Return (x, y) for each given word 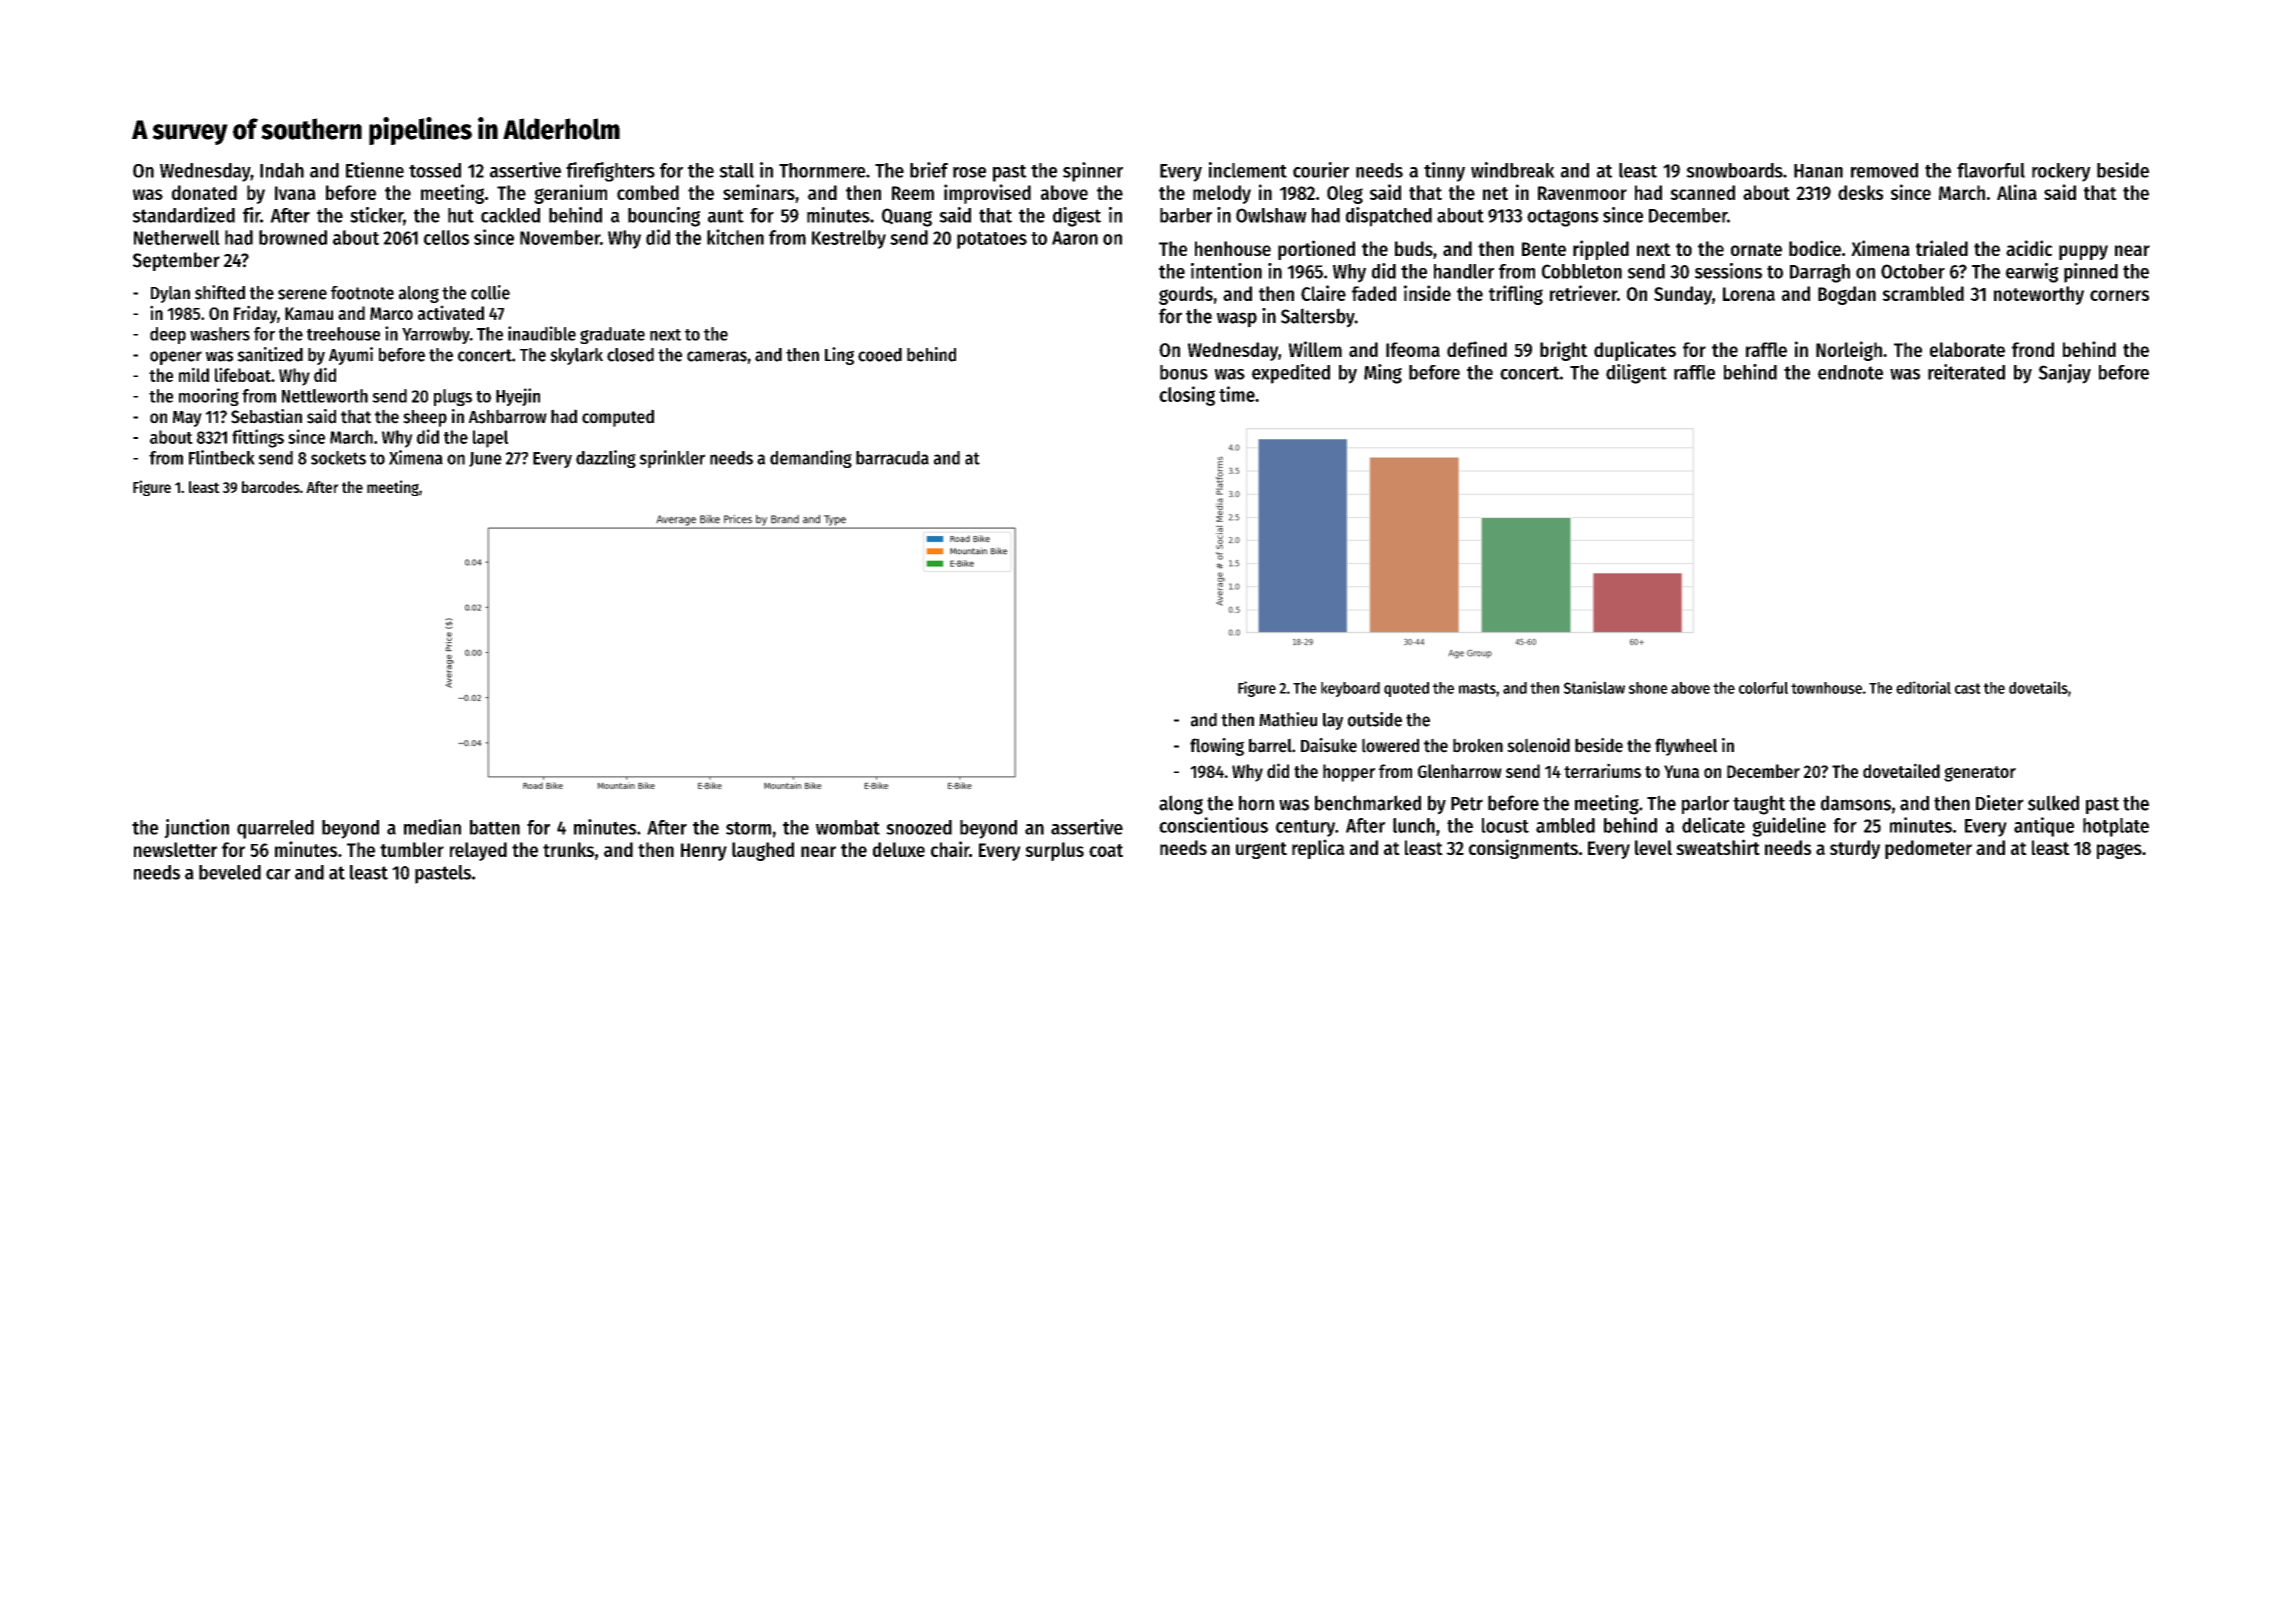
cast (1968, 688)
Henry (704, 852)
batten (495, 827)
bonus (1184, 372)
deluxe (899, 849)
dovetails (2038, 687)
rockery (2061, 172)
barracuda (892, 458)
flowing (1217, 747)
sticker (376, 215)
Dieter (2000, 803)
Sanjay (2064, 374)
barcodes (271, 487)
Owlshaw (1271, 215)
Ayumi (351, 356)
